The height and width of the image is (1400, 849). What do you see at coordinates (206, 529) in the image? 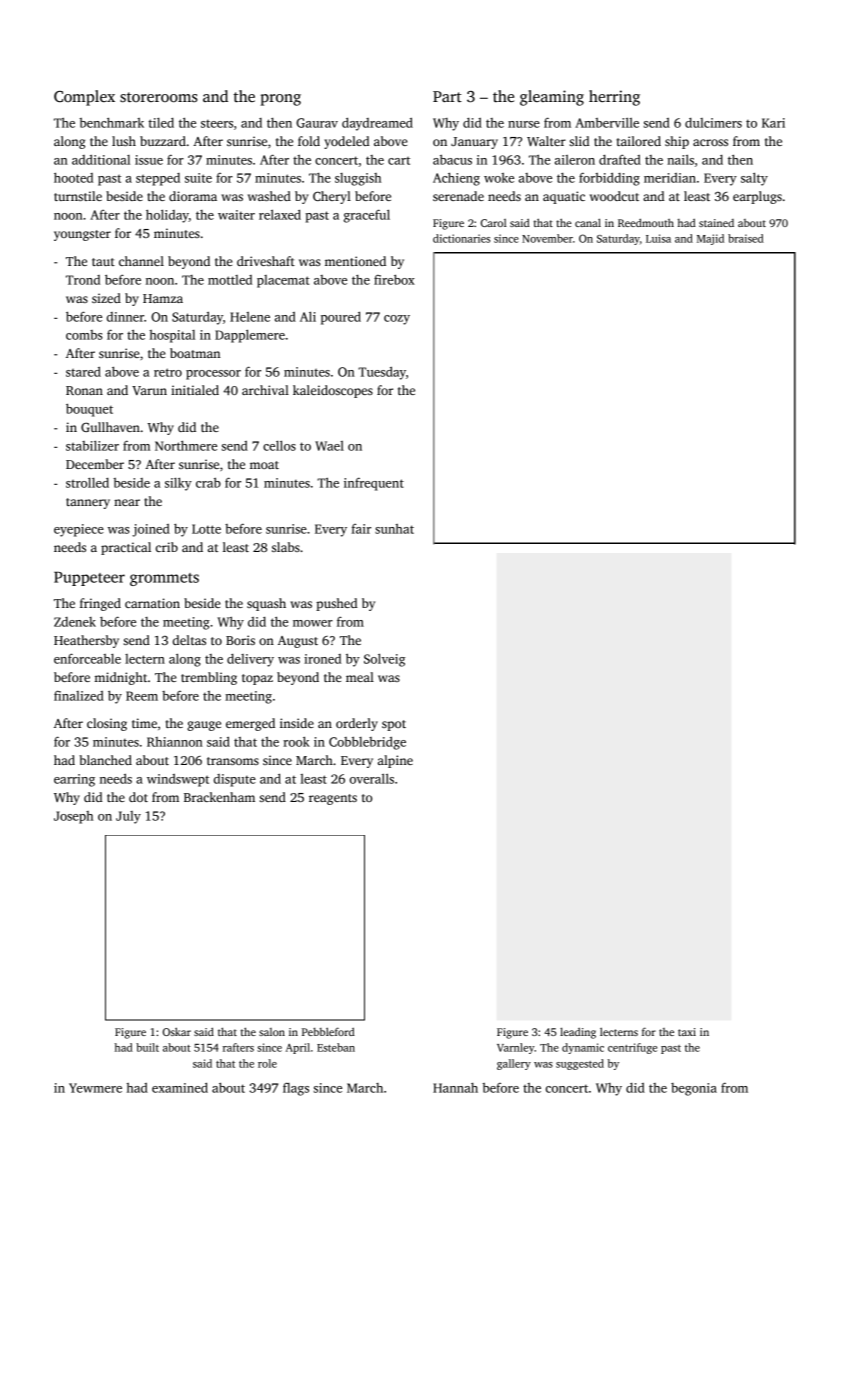
I see `Lotte` at bounding box center [206, 529].
